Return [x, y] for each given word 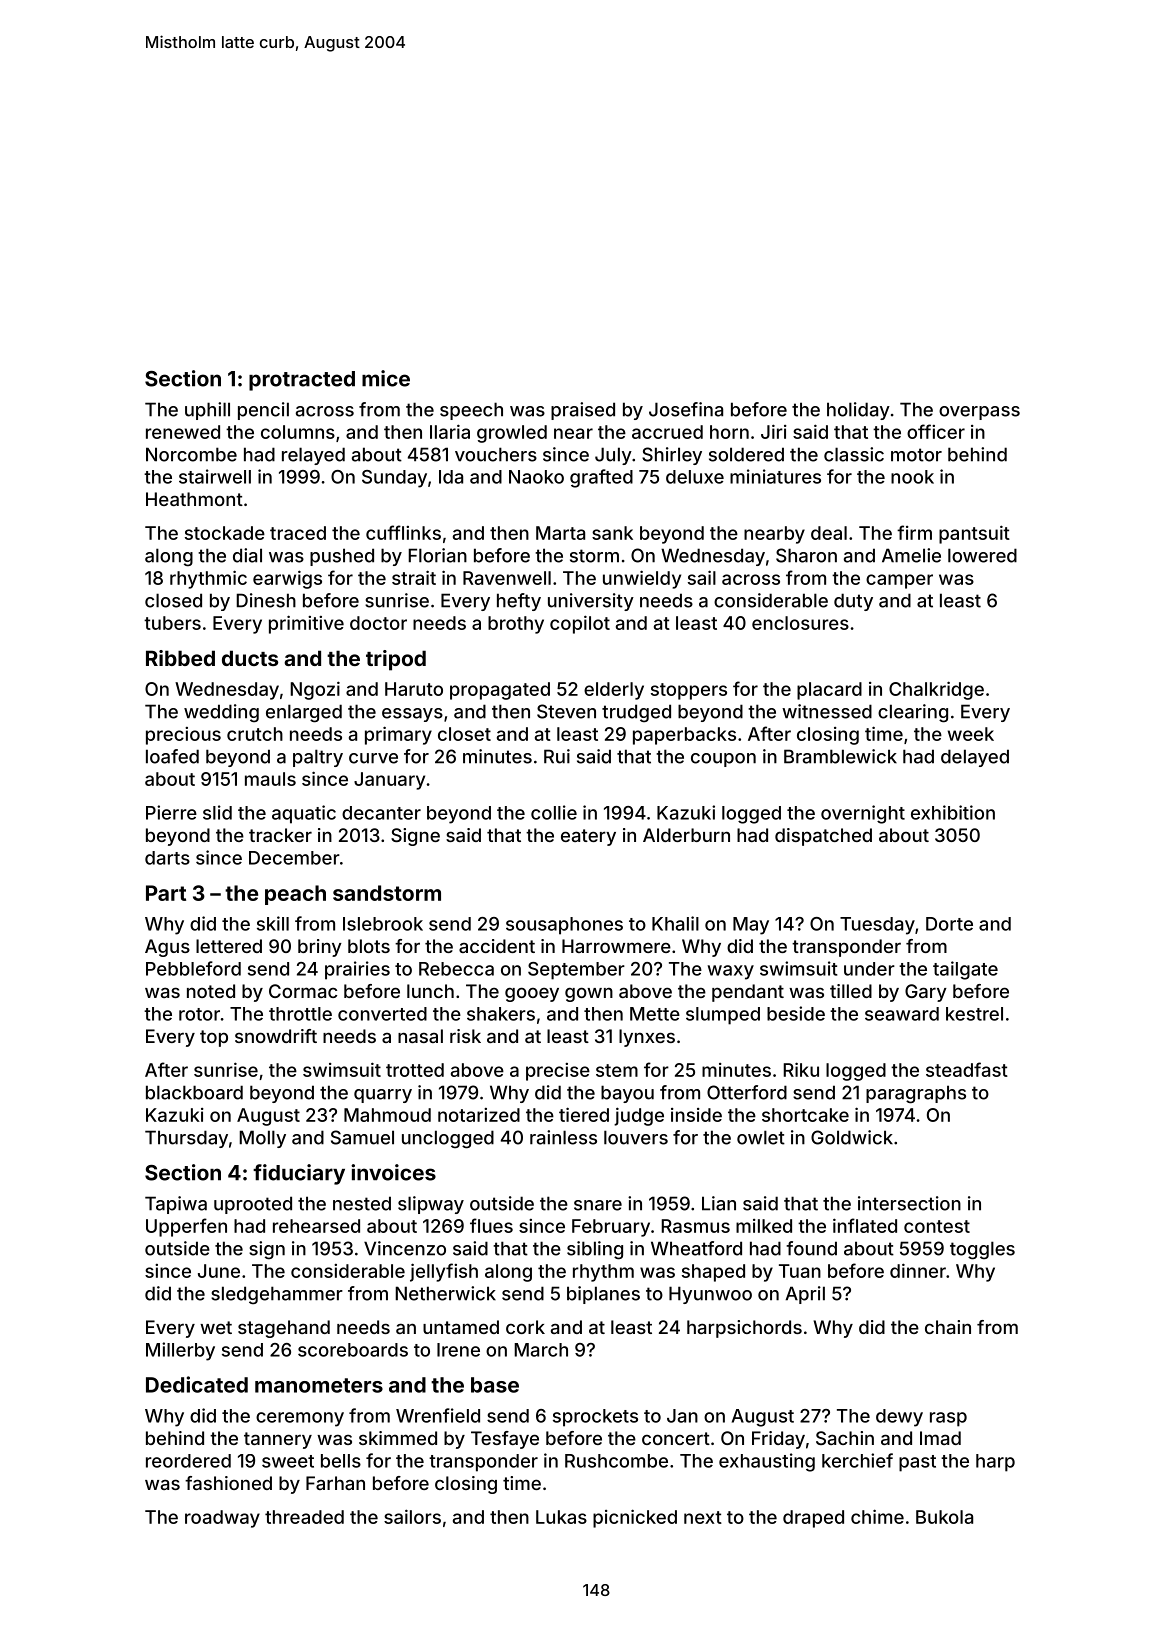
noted [211, 991]
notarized [479, 1115]
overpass [979, 413]
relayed [313, 456]
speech [471, 411]
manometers [319, 1385]
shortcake [805, 1115]
